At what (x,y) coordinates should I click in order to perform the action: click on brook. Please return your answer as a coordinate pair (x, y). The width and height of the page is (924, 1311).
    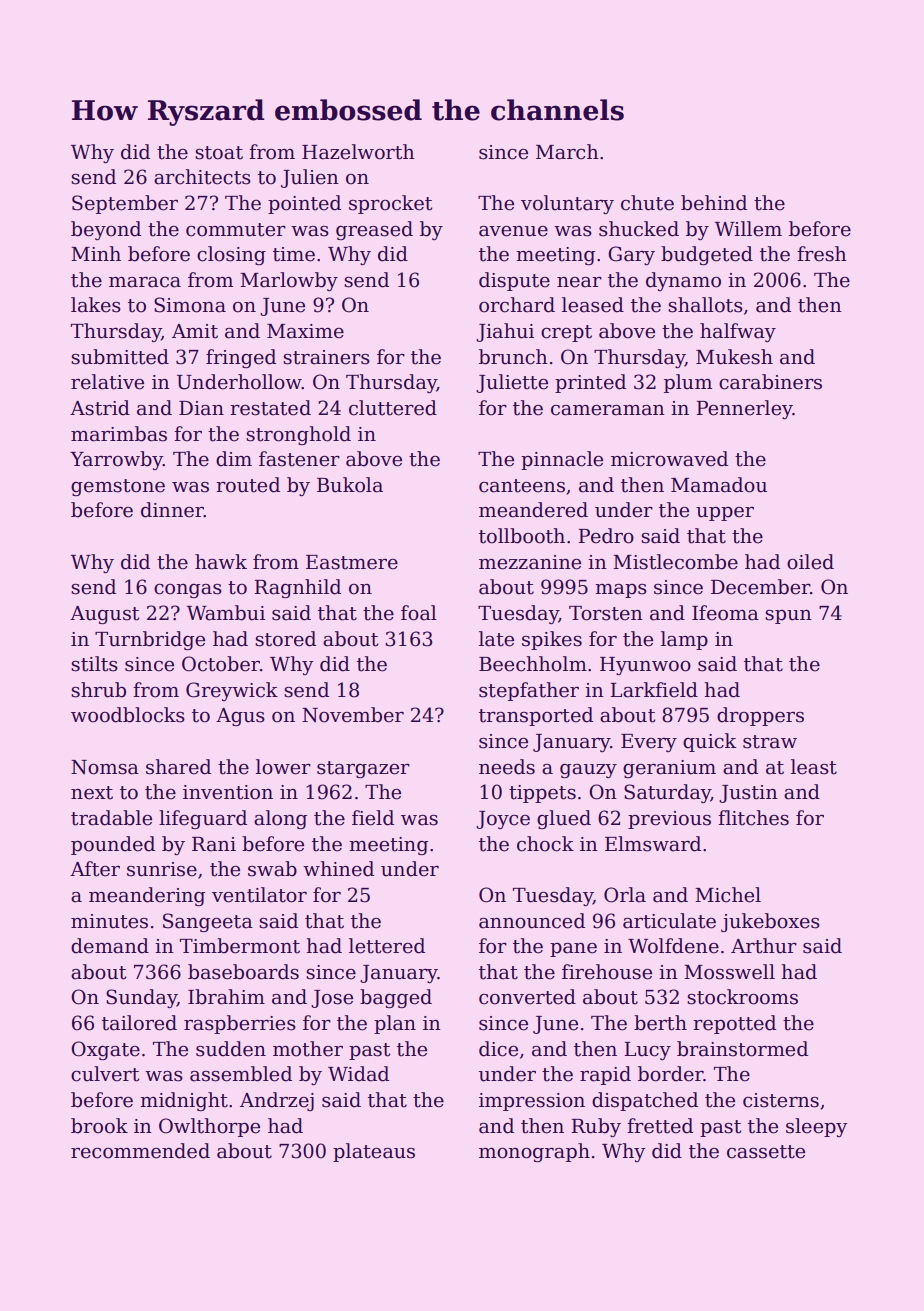
    Looking at the image, I should click on (99, 1126).
